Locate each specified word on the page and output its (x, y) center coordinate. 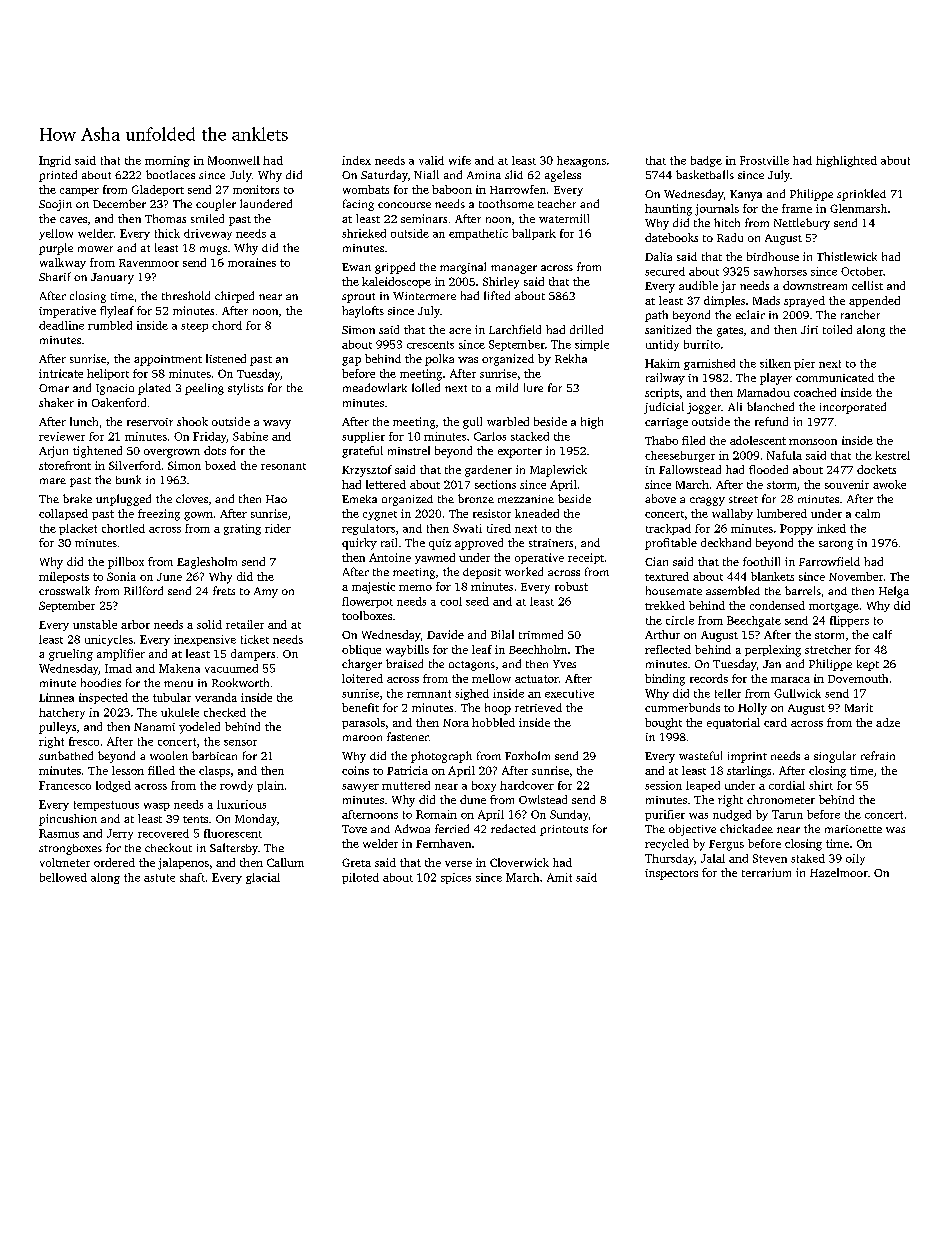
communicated (835, 377)
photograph (441, 757)
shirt (821, 785)
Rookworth (240, 682)
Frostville (764, 160)
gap (351, 361)
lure (533, 387)
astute (159, 878)
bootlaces (170, 174)
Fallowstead (690, 469)
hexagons (581, 161)
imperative (67, 312)
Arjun (53, 452)
